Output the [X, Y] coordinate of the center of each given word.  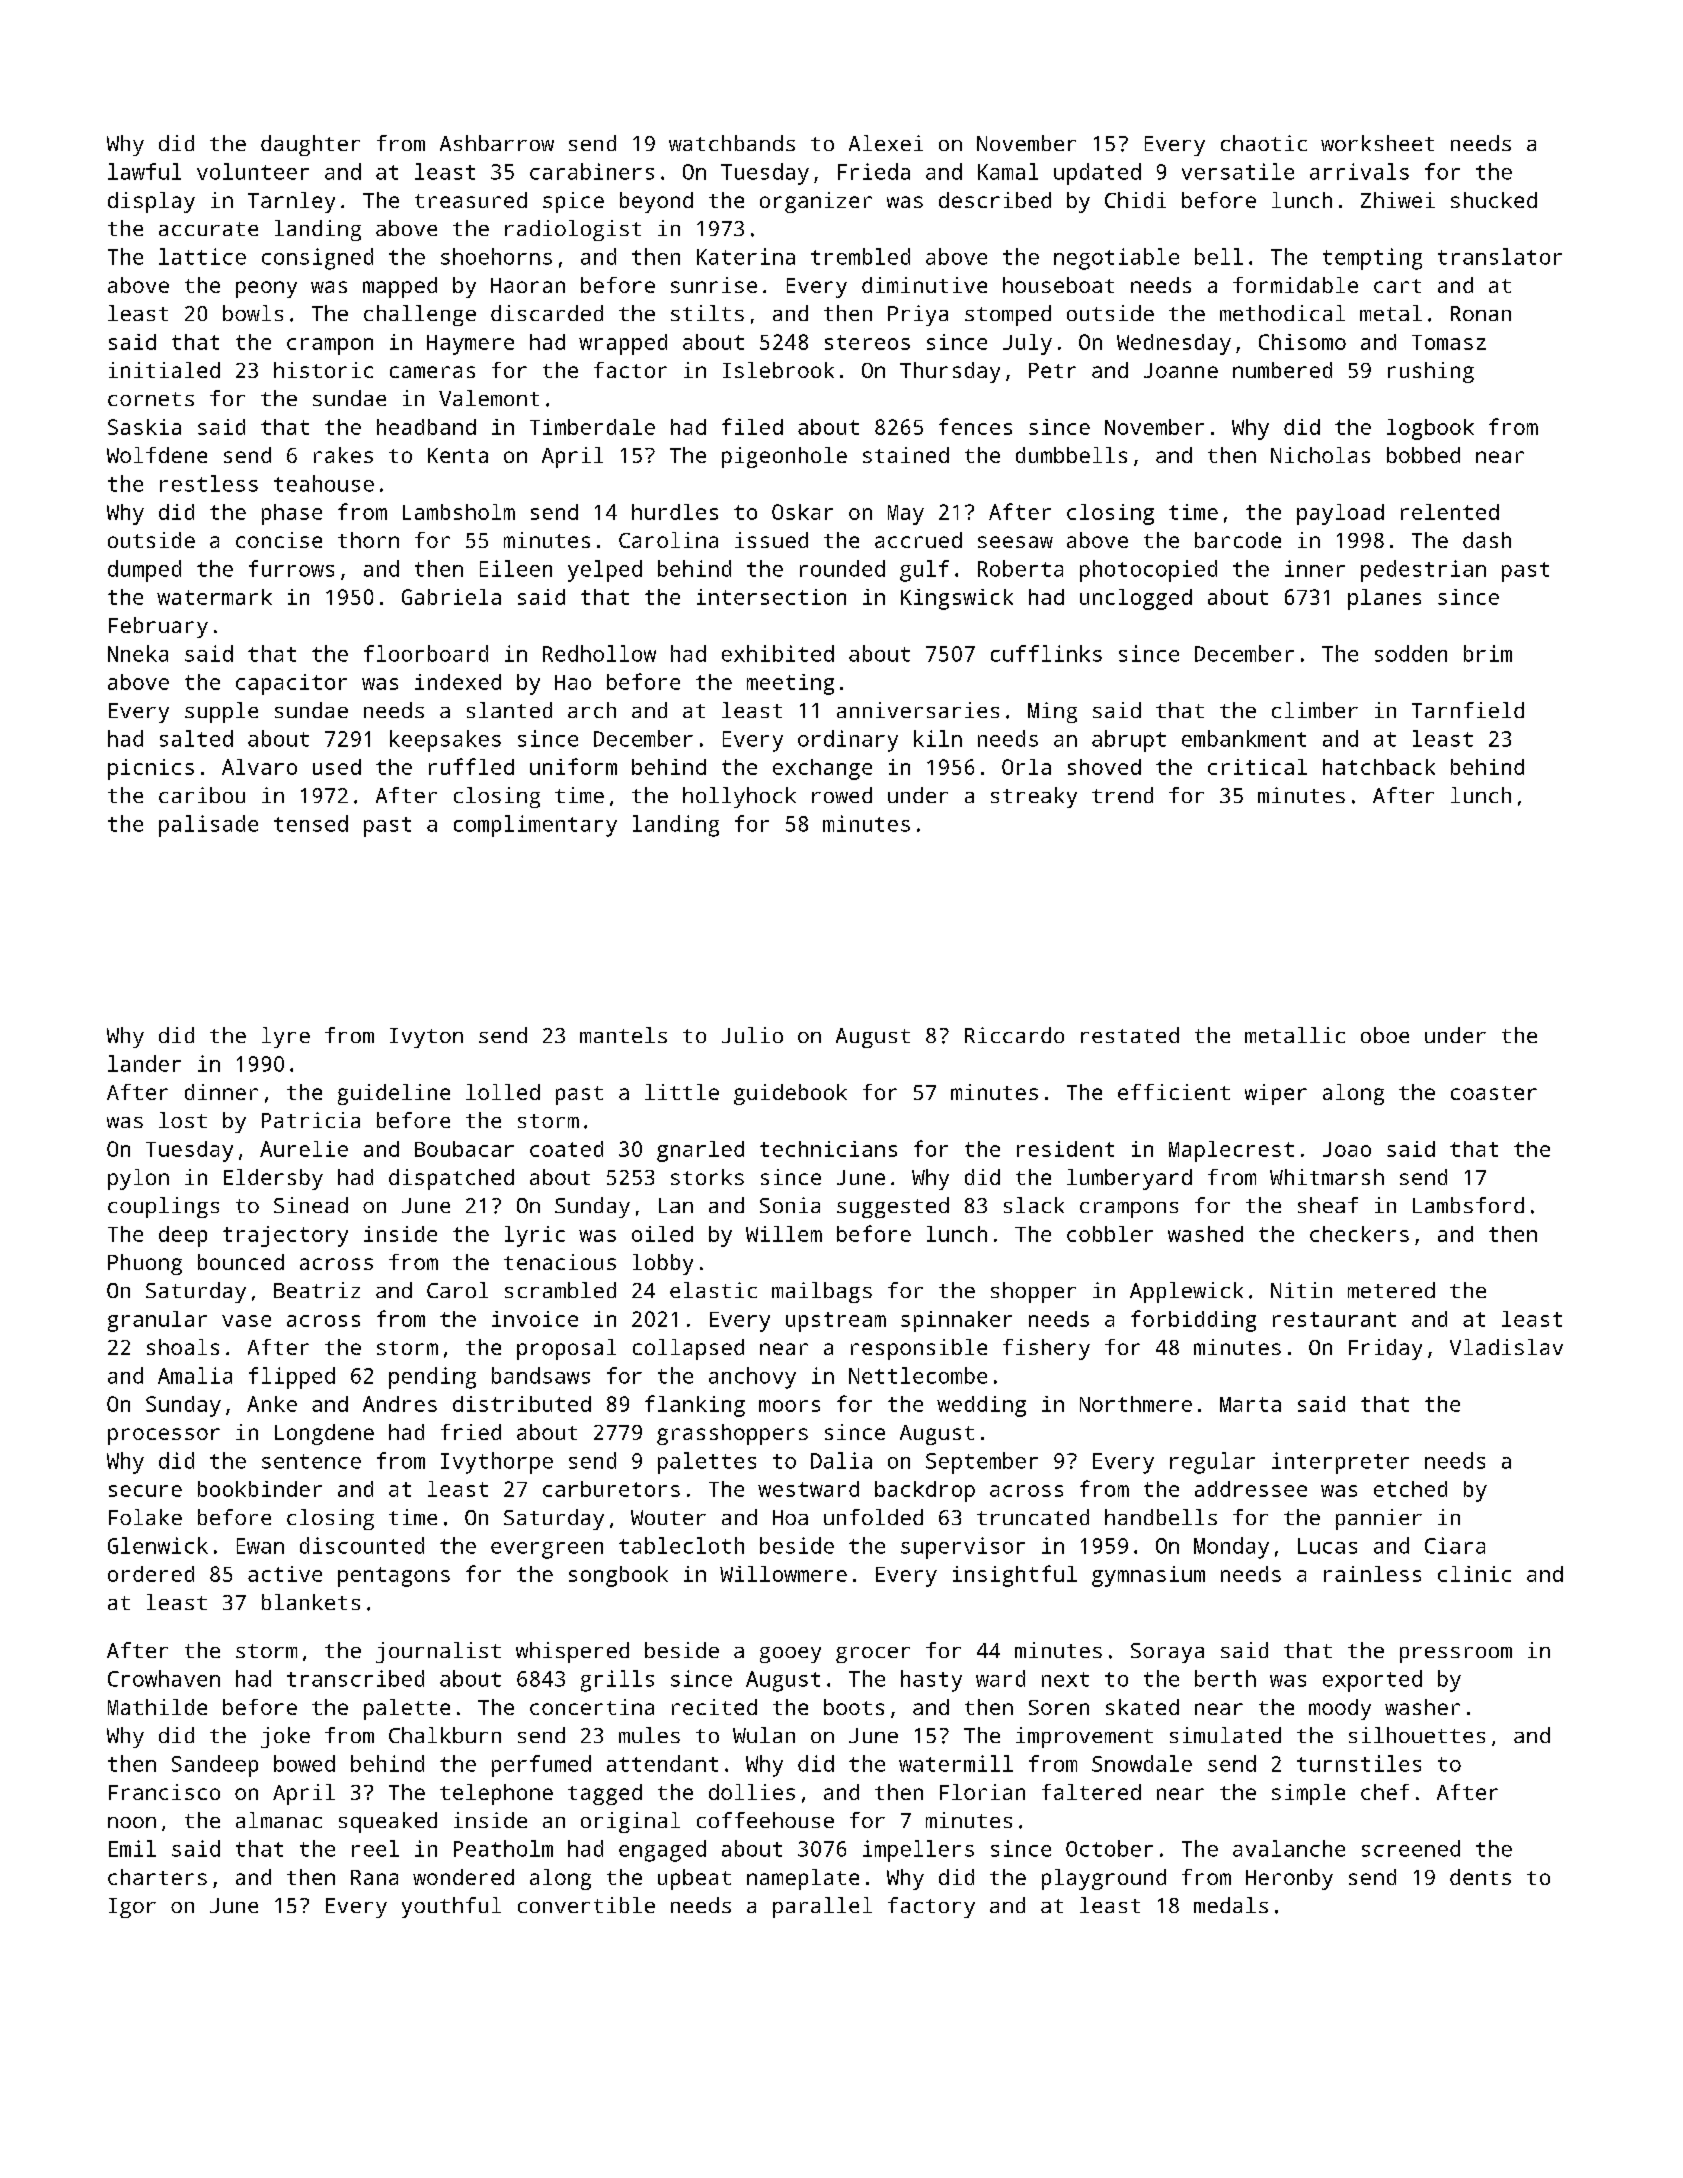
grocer [873, 1655]
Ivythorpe [497, 1463]
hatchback [1379, 767]
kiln [938, 738]
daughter [310, 145]
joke [285, 1737]
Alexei [886, 143]
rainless [1372, 1574]
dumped [144, 571]
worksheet [1377, 143]
